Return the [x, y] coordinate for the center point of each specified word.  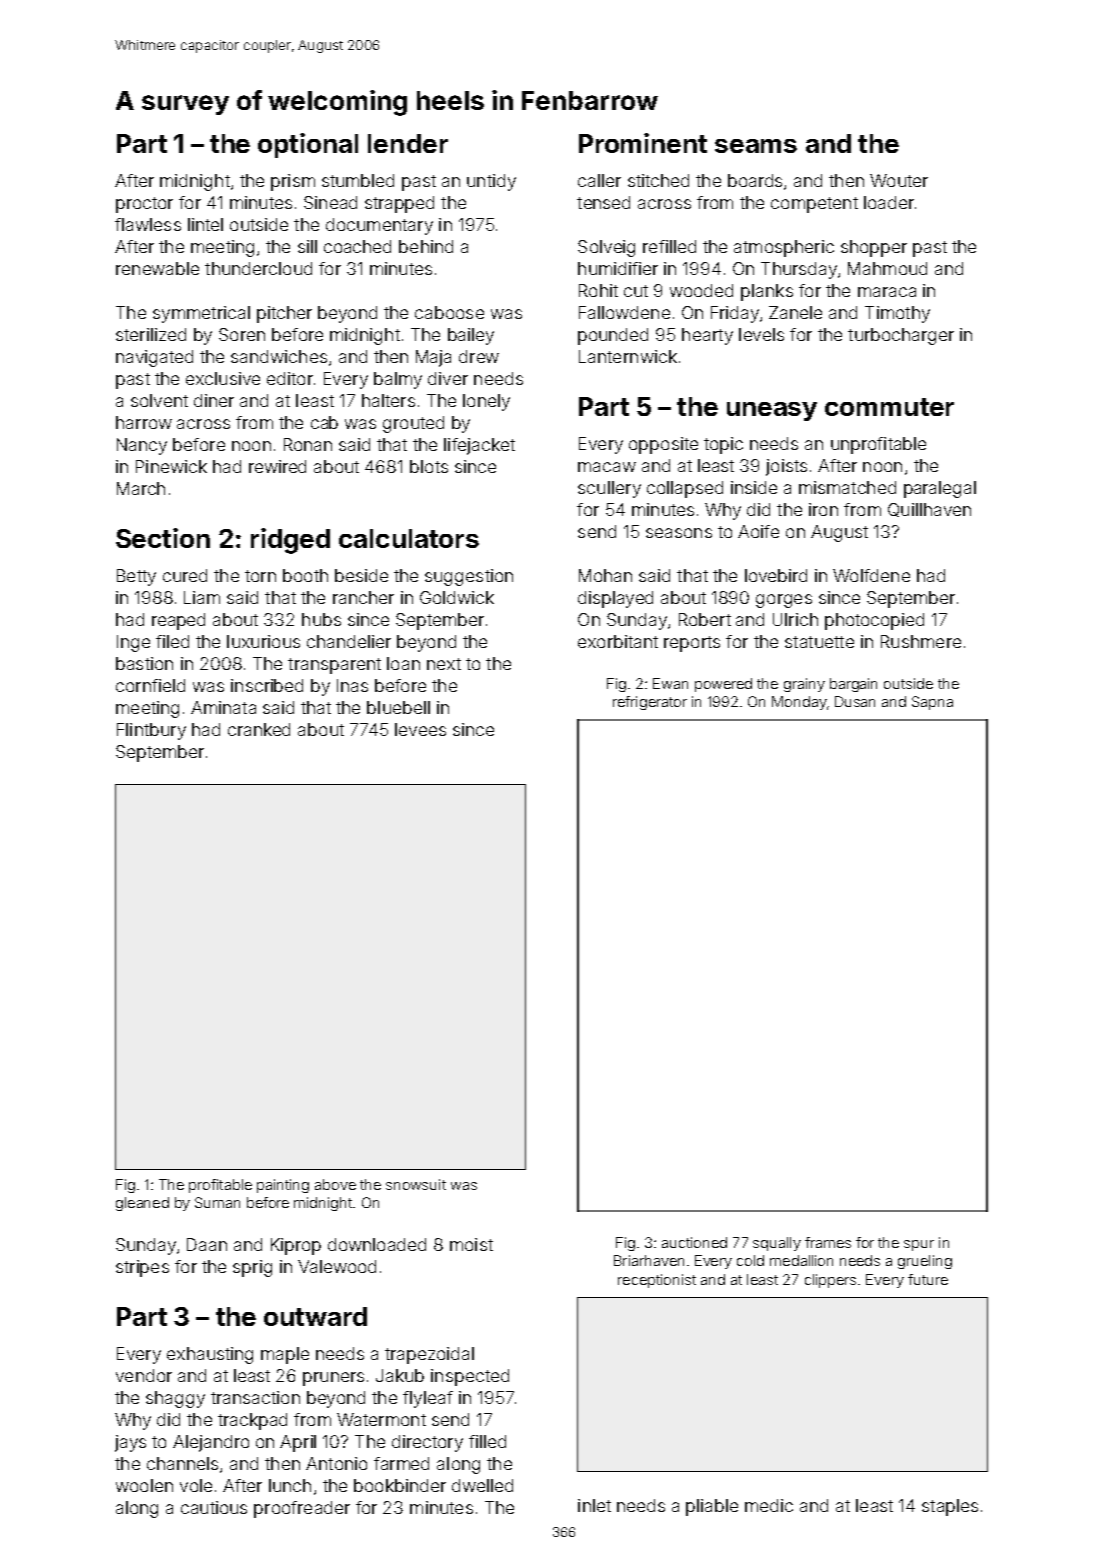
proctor [144, 205]
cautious [214, 1507]
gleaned [142, 1204]
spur [919, 1245]
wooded [701, 290]
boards [755, 180]
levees [420, 729]
